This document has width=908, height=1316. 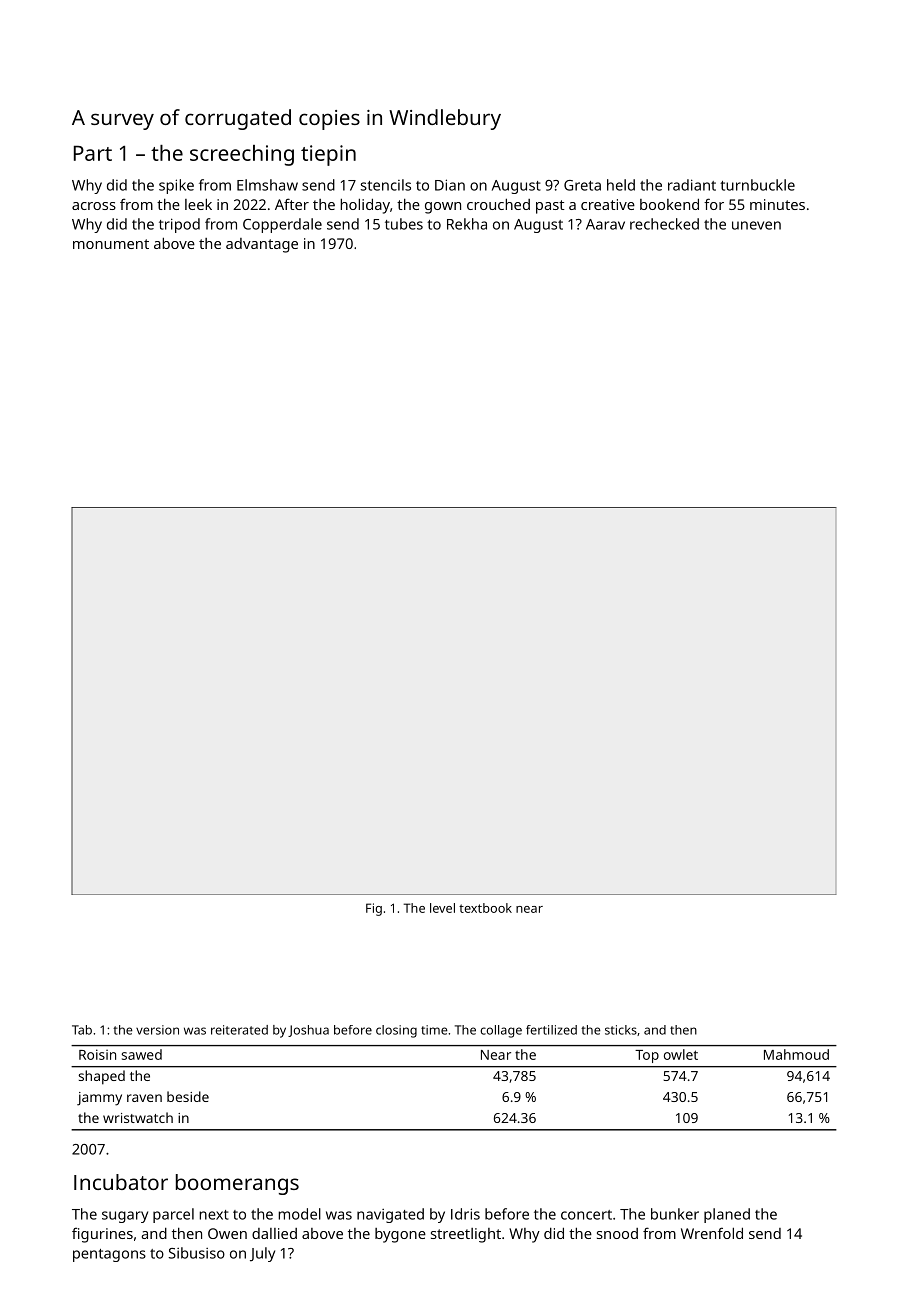 What do you see at coordinates (664, 224) in the document?
I see `rechecked` at bounding box center [664, 224].
